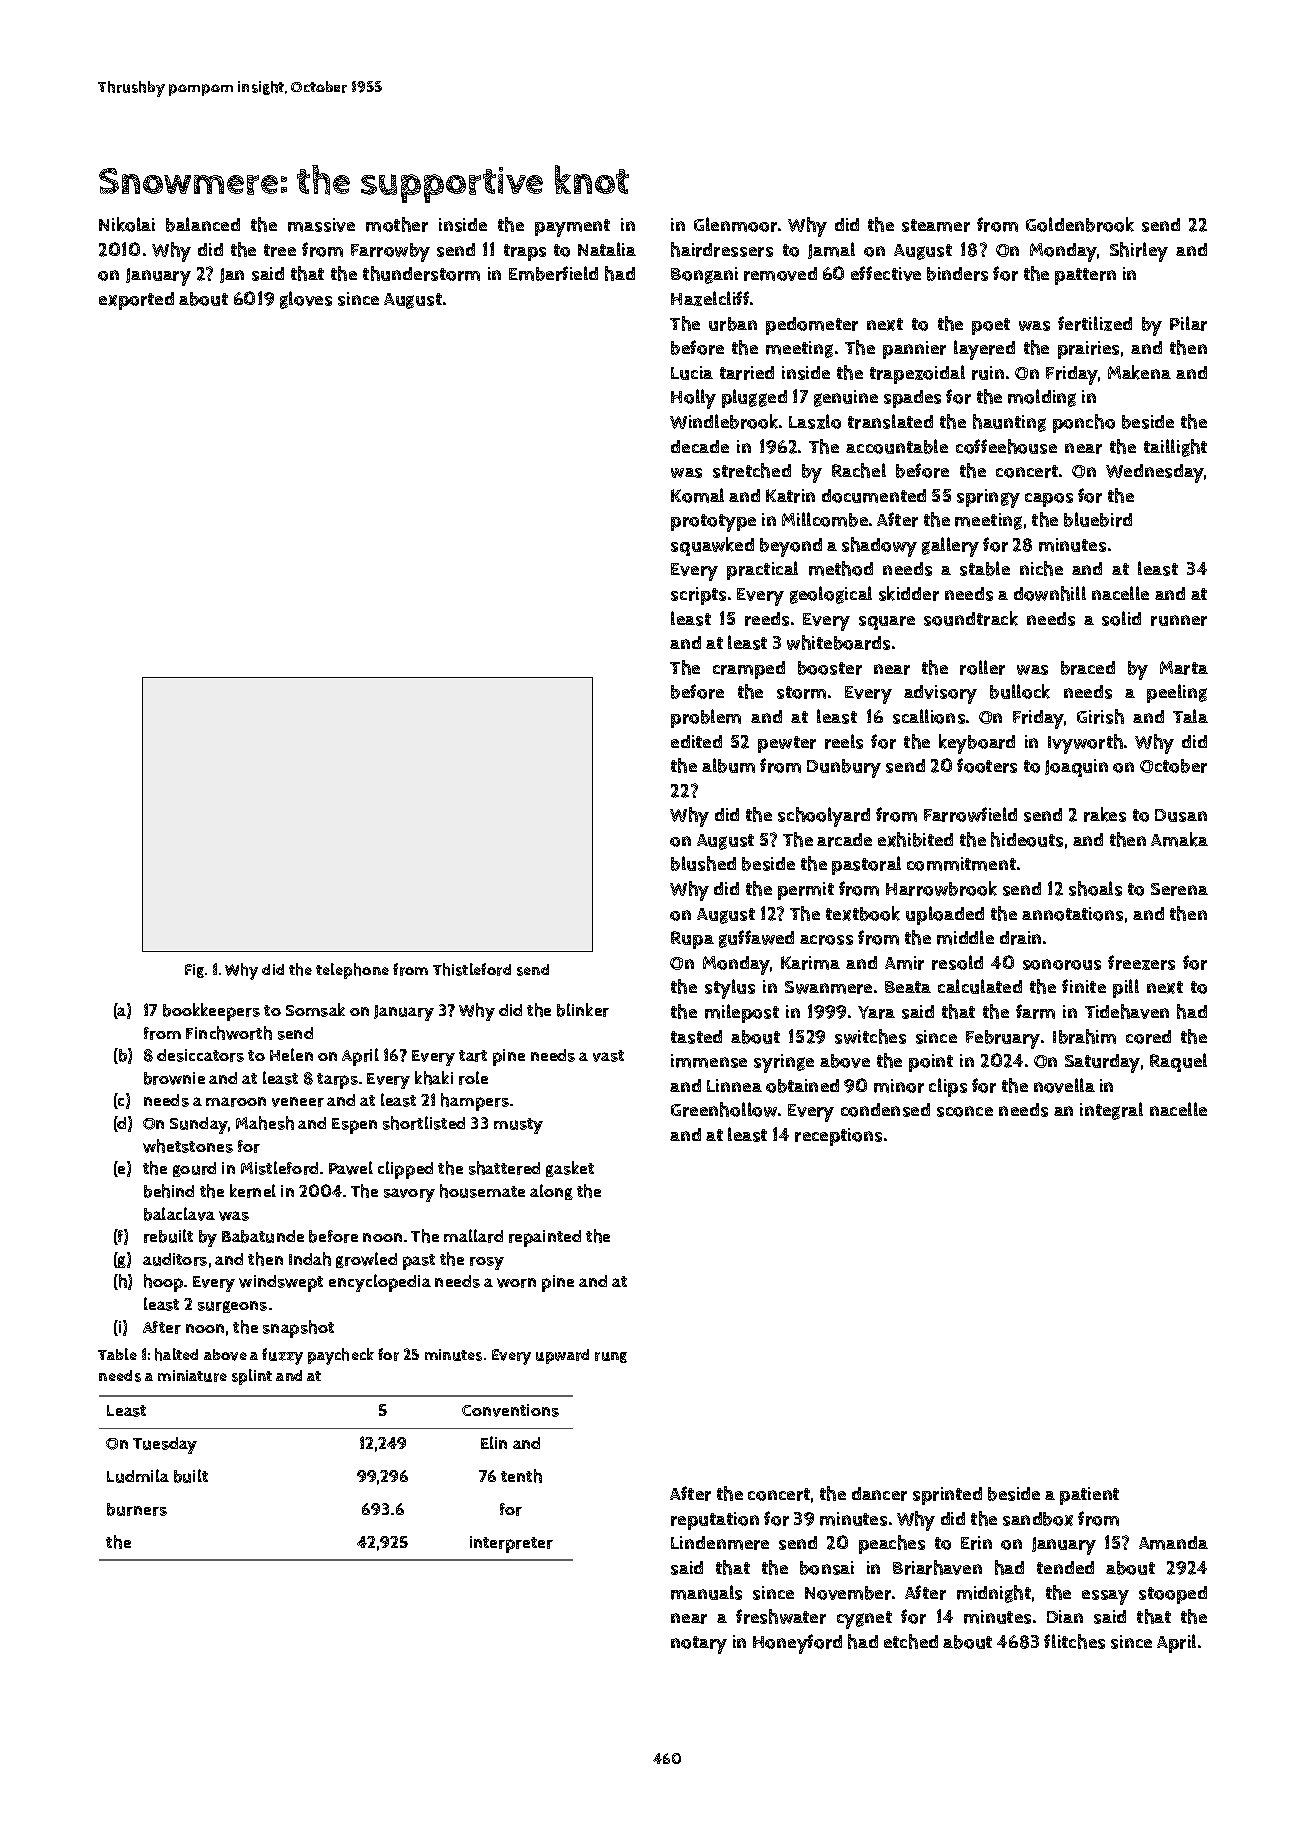 The height and width of the page is (1848, 1307). What do you see at coordinates (1080, 224) in the page?
I see `Goldenbrook` at bounding box center [1080, 224].
